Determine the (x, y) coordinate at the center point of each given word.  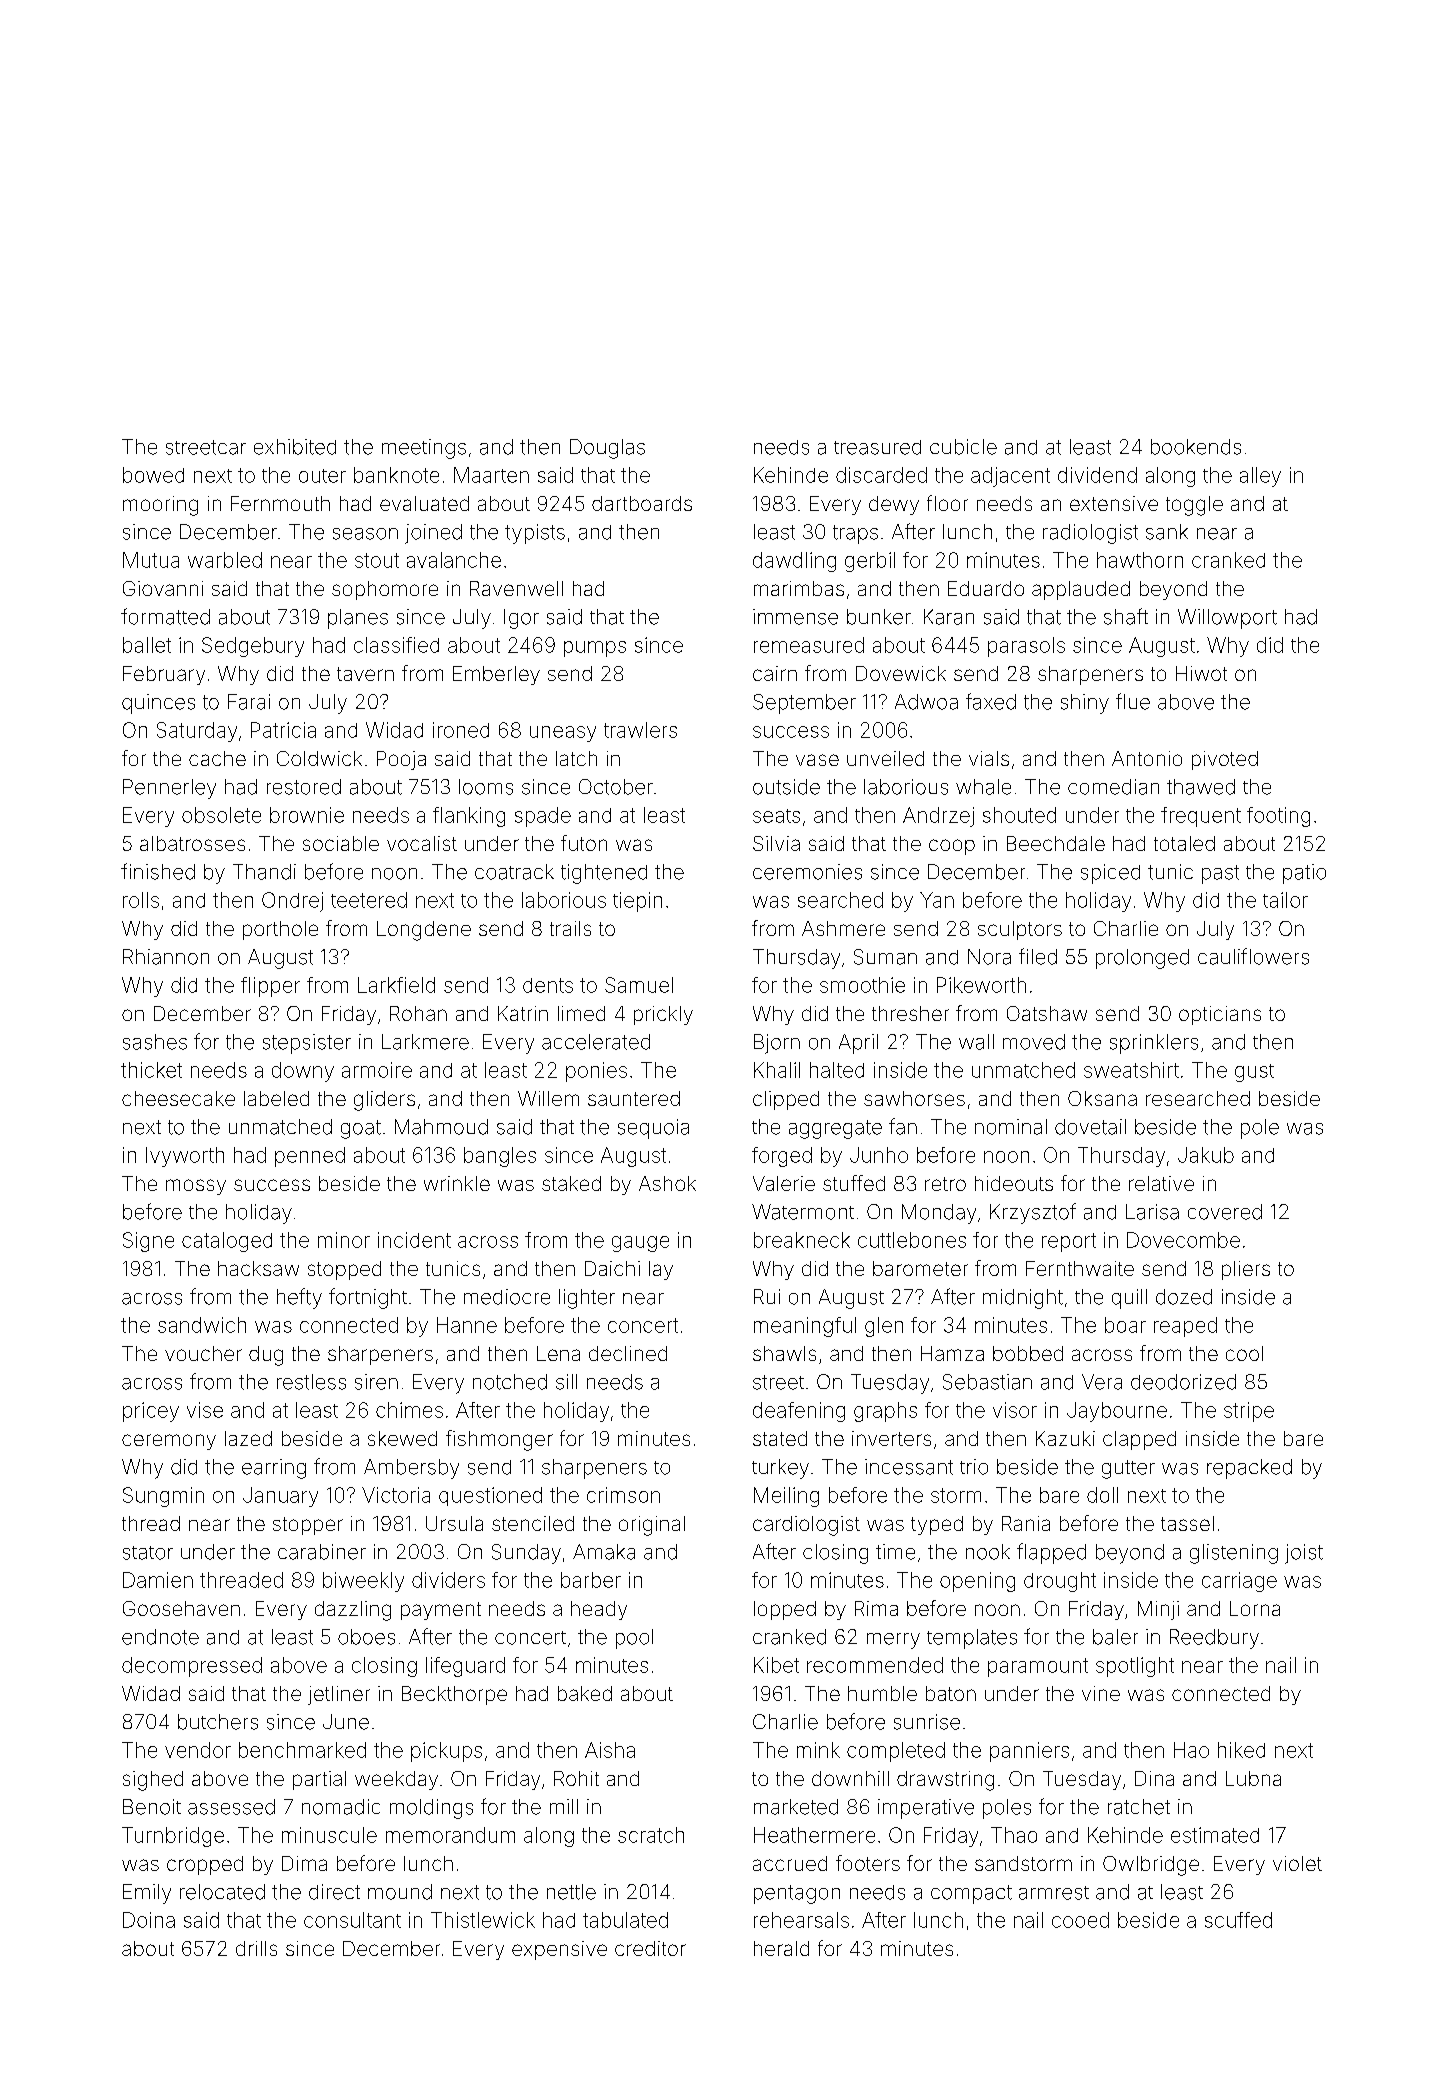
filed (1038, 956)
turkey (780, 1469)
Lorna (1255, 1608)
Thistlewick (483, 1920)
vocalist (422, 843)
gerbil (870, 562)
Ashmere (843, 928)
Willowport (1227, 619)
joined (433, 534)
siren (376, 1382)
